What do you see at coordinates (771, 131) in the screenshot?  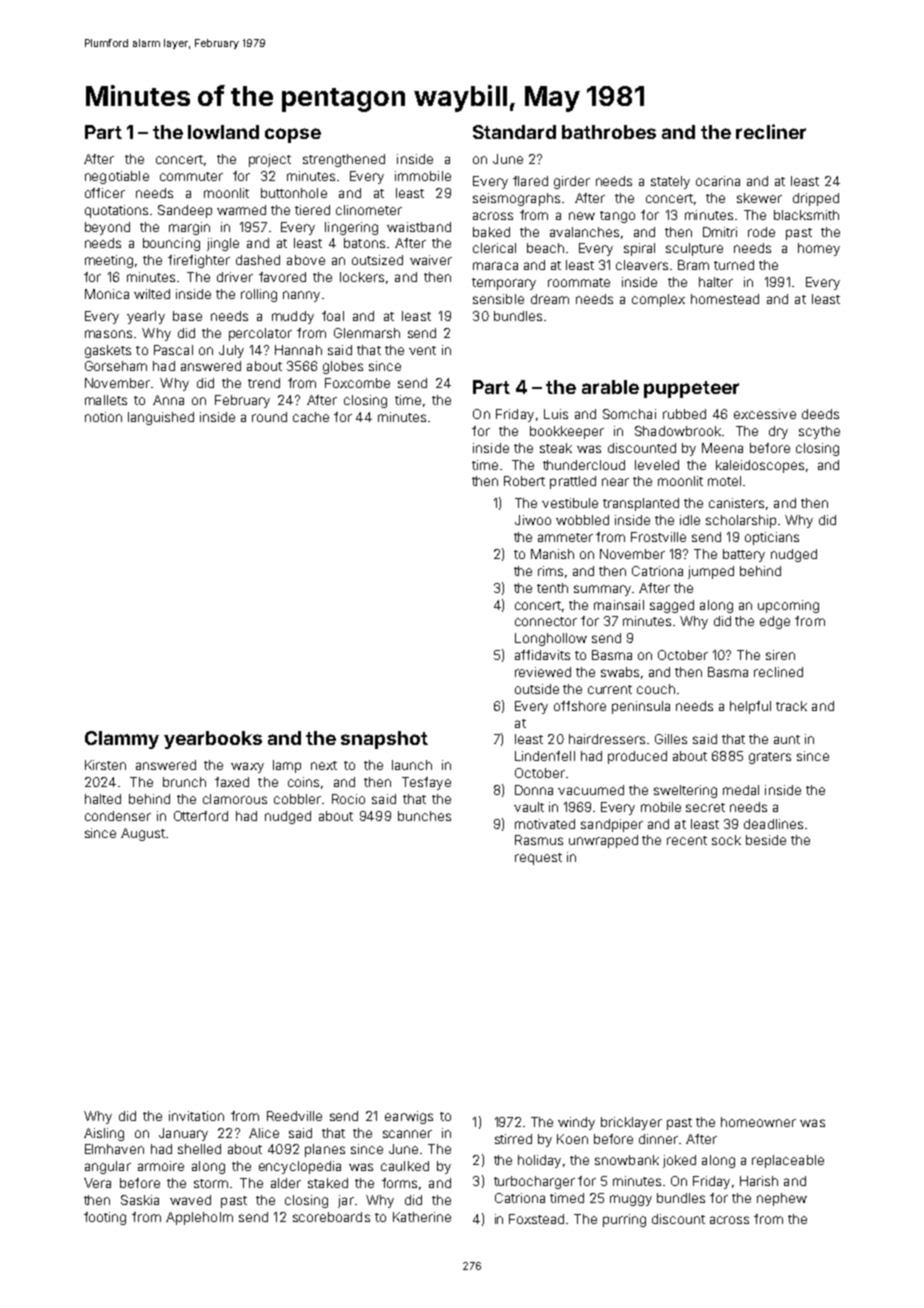 I see `recliner` at bounding box center [771, 131].
